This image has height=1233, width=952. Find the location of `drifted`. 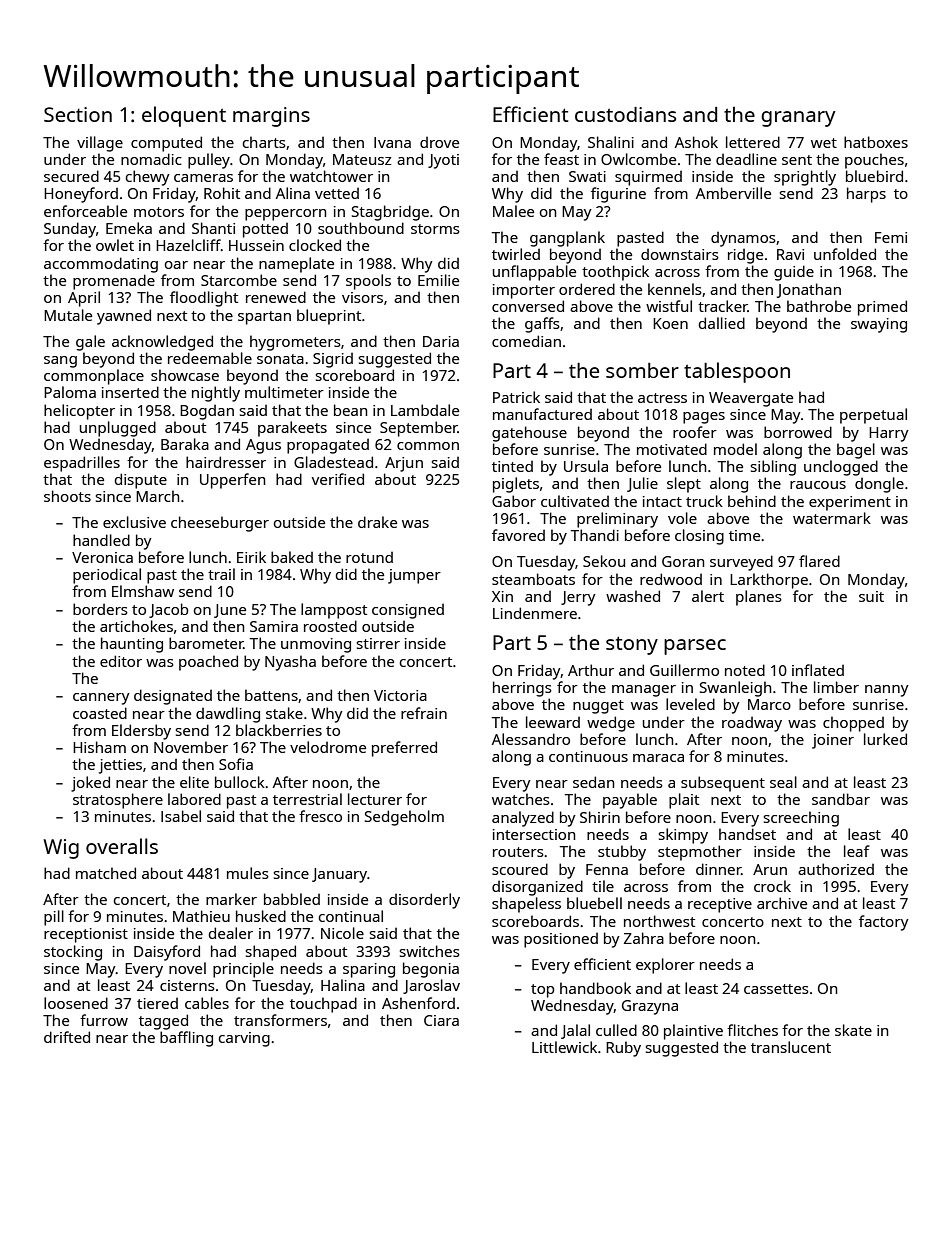

drifted is located at coordinates (67, 1037).
